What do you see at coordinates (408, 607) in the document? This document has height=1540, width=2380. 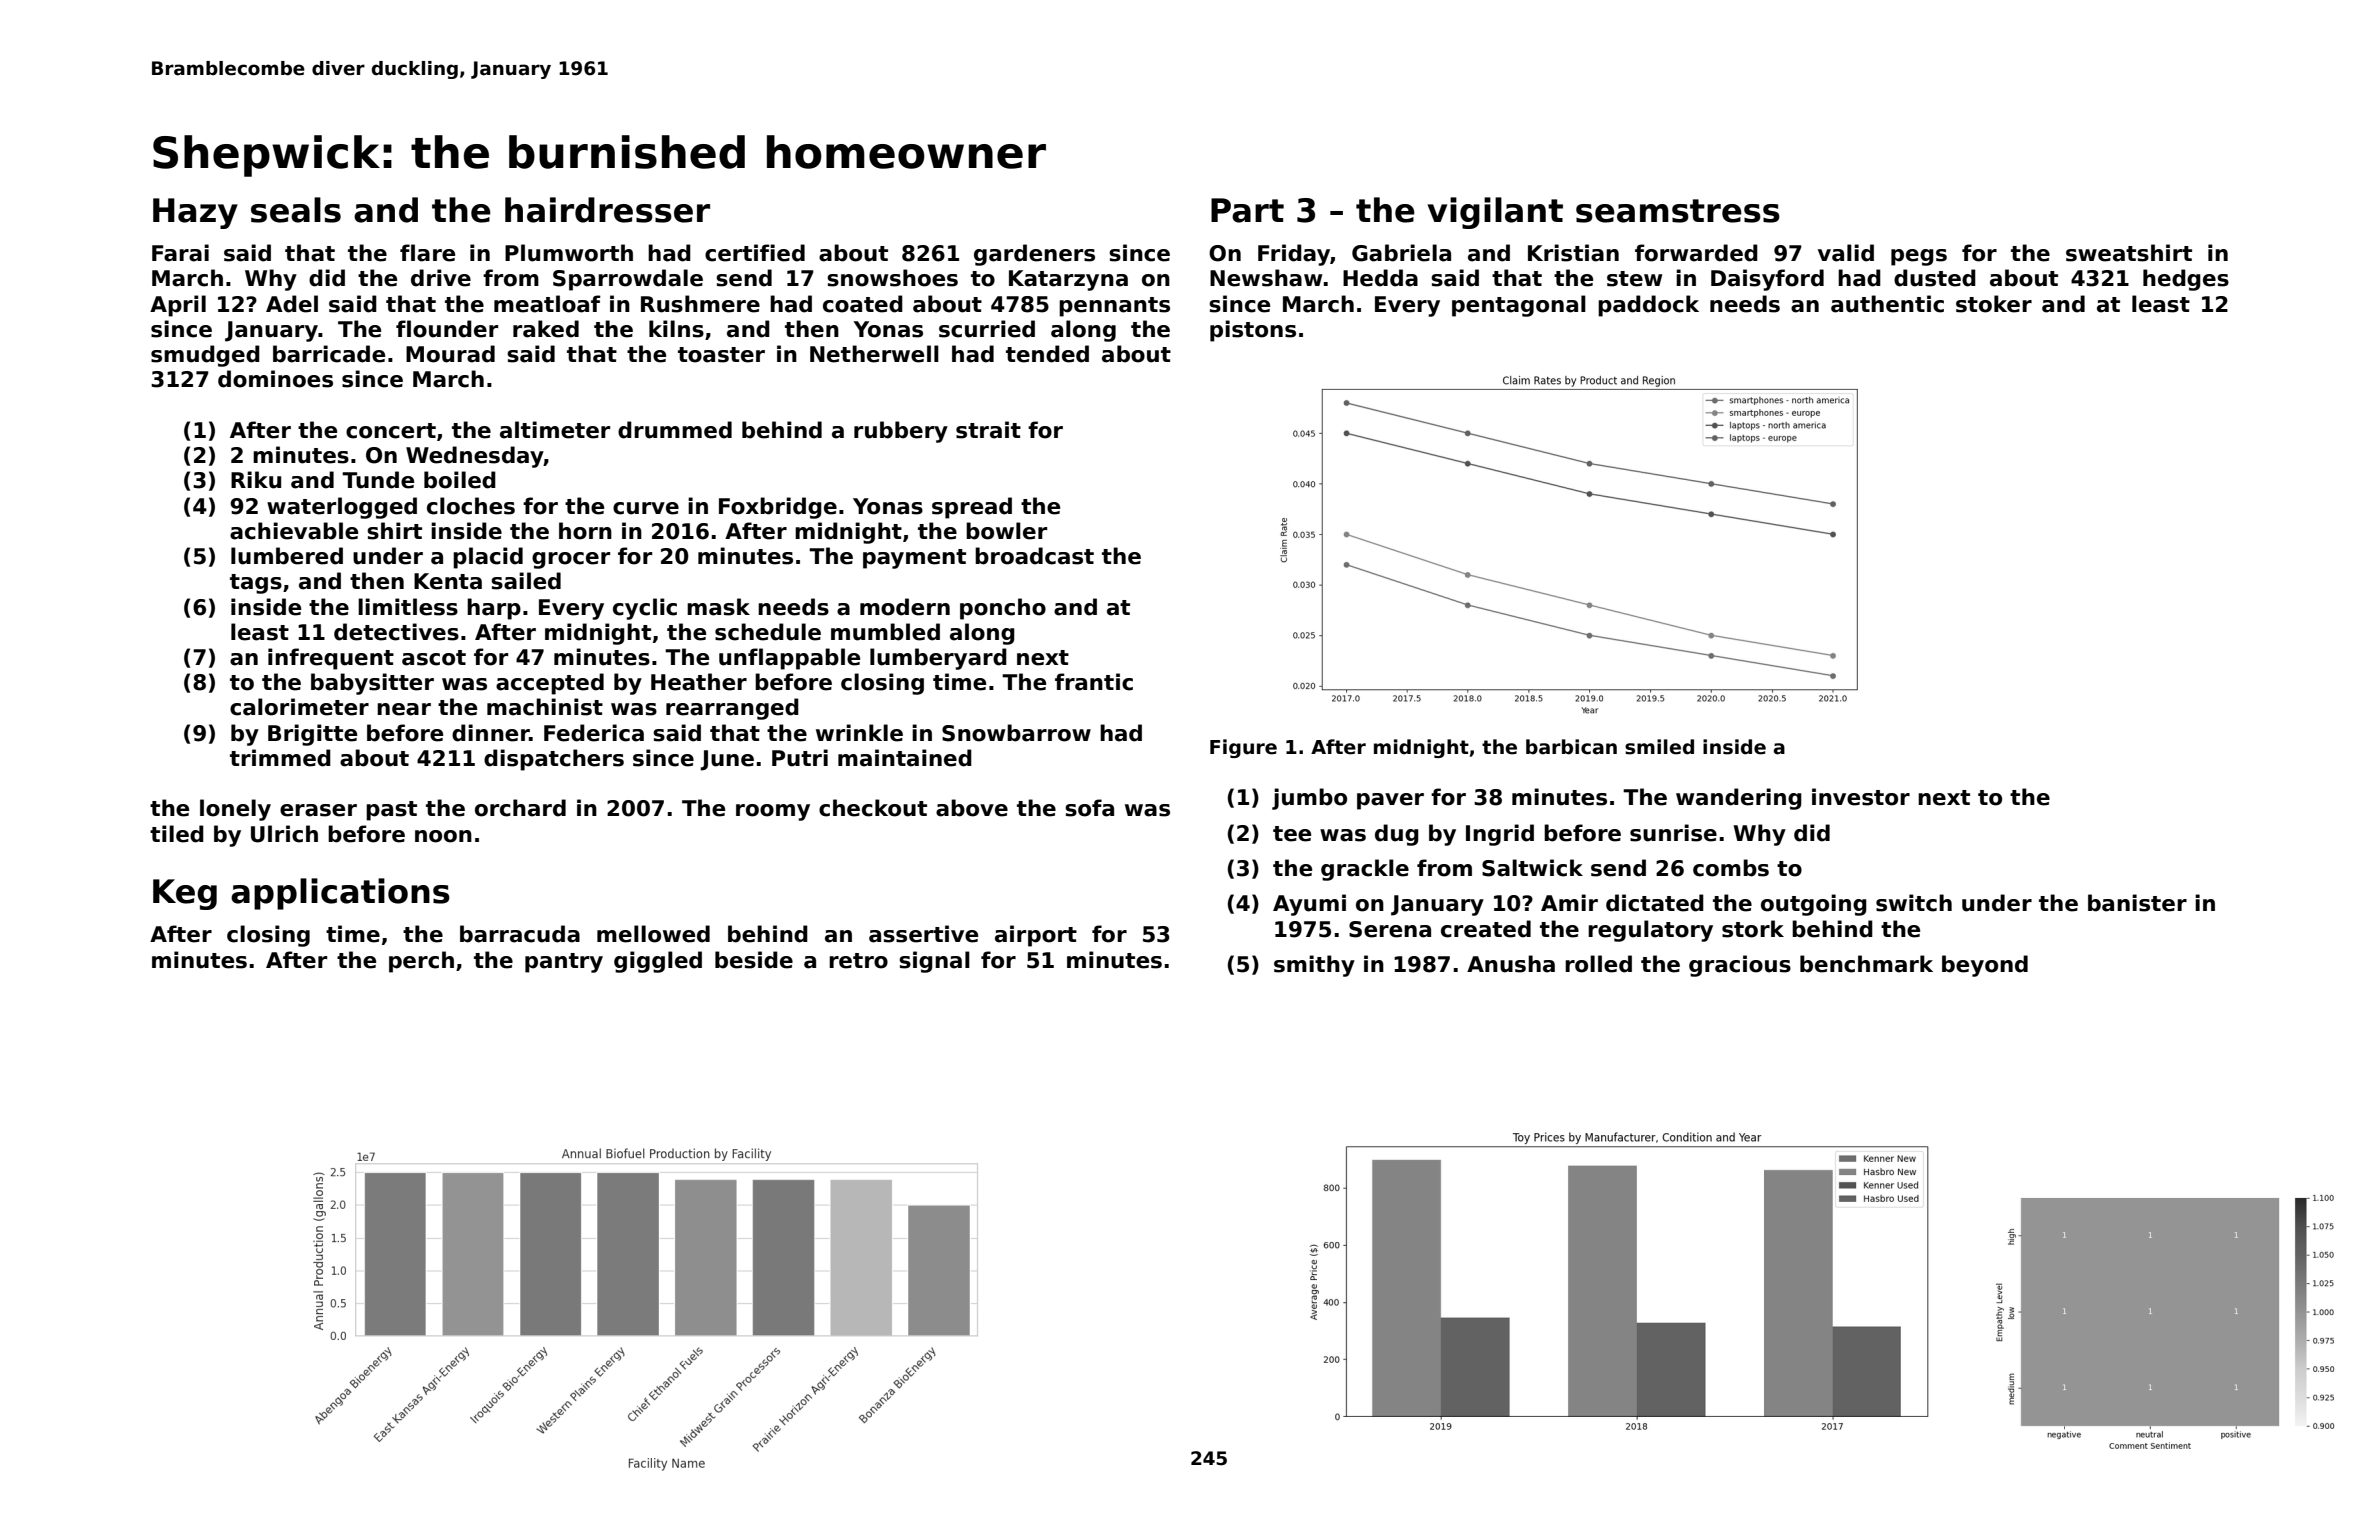 I see `limitless` at bounding box center [408, 607].
